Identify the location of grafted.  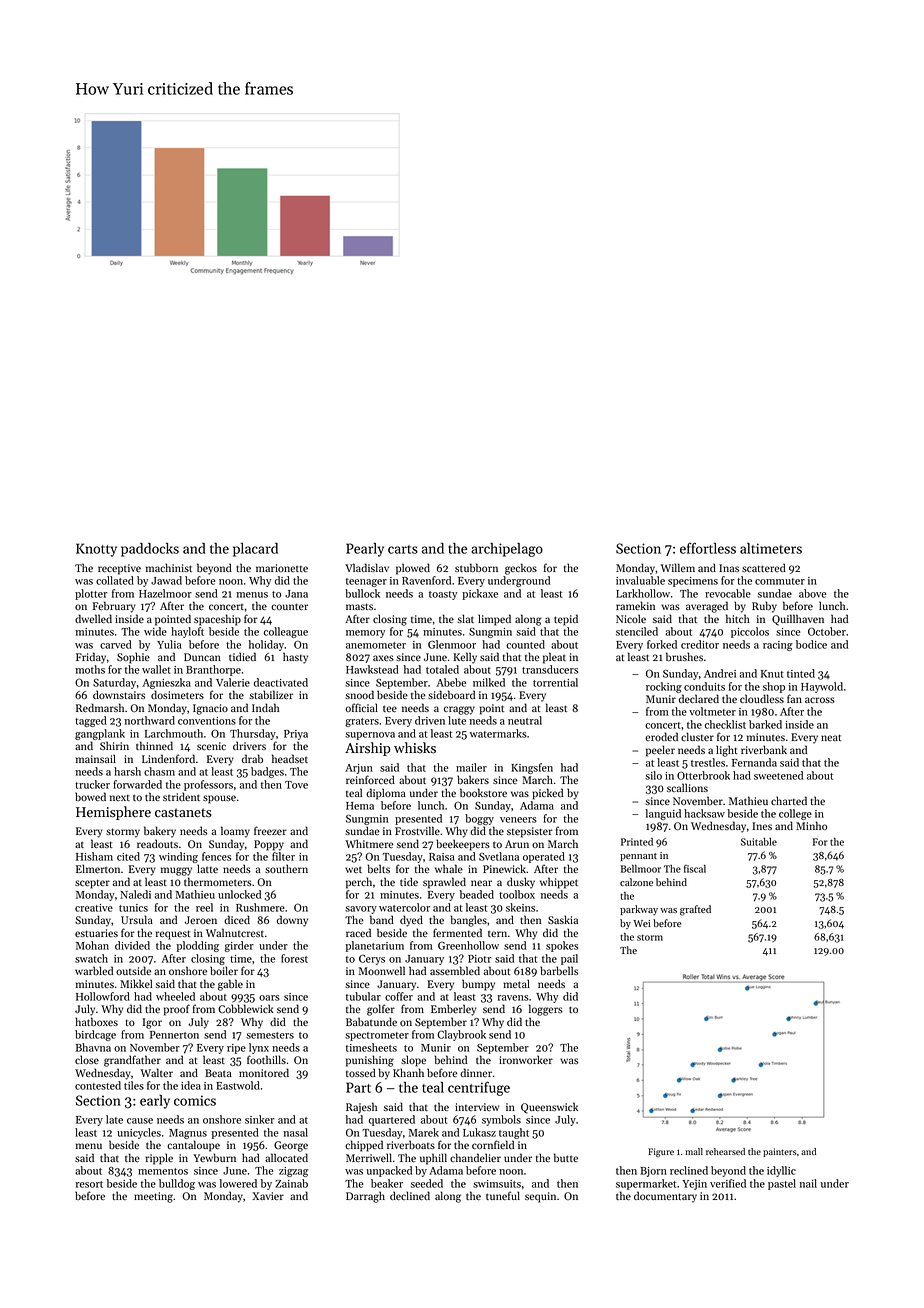
(695, 910).
